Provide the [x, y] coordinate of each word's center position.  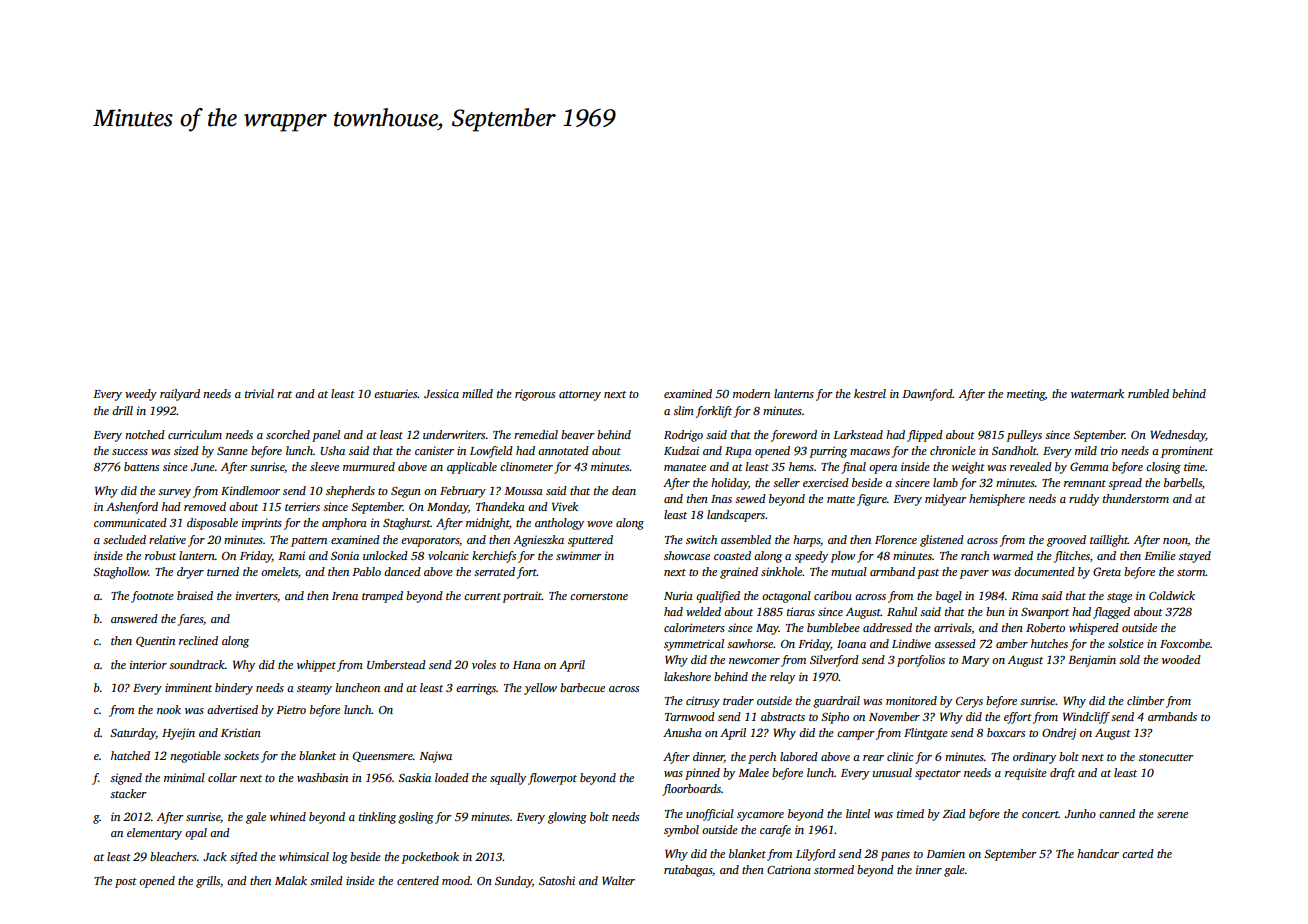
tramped [382, 597]
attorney [580, 396]
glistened [942, 541]
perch [762, 758]
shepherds [350, 492]
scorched [288, 434]
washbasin [322, 777]
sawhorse [750, 643]
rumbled [1148, 393]
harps [806, 541]
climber [1145, 700]
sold [1129, 659]
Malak [291, 880]
